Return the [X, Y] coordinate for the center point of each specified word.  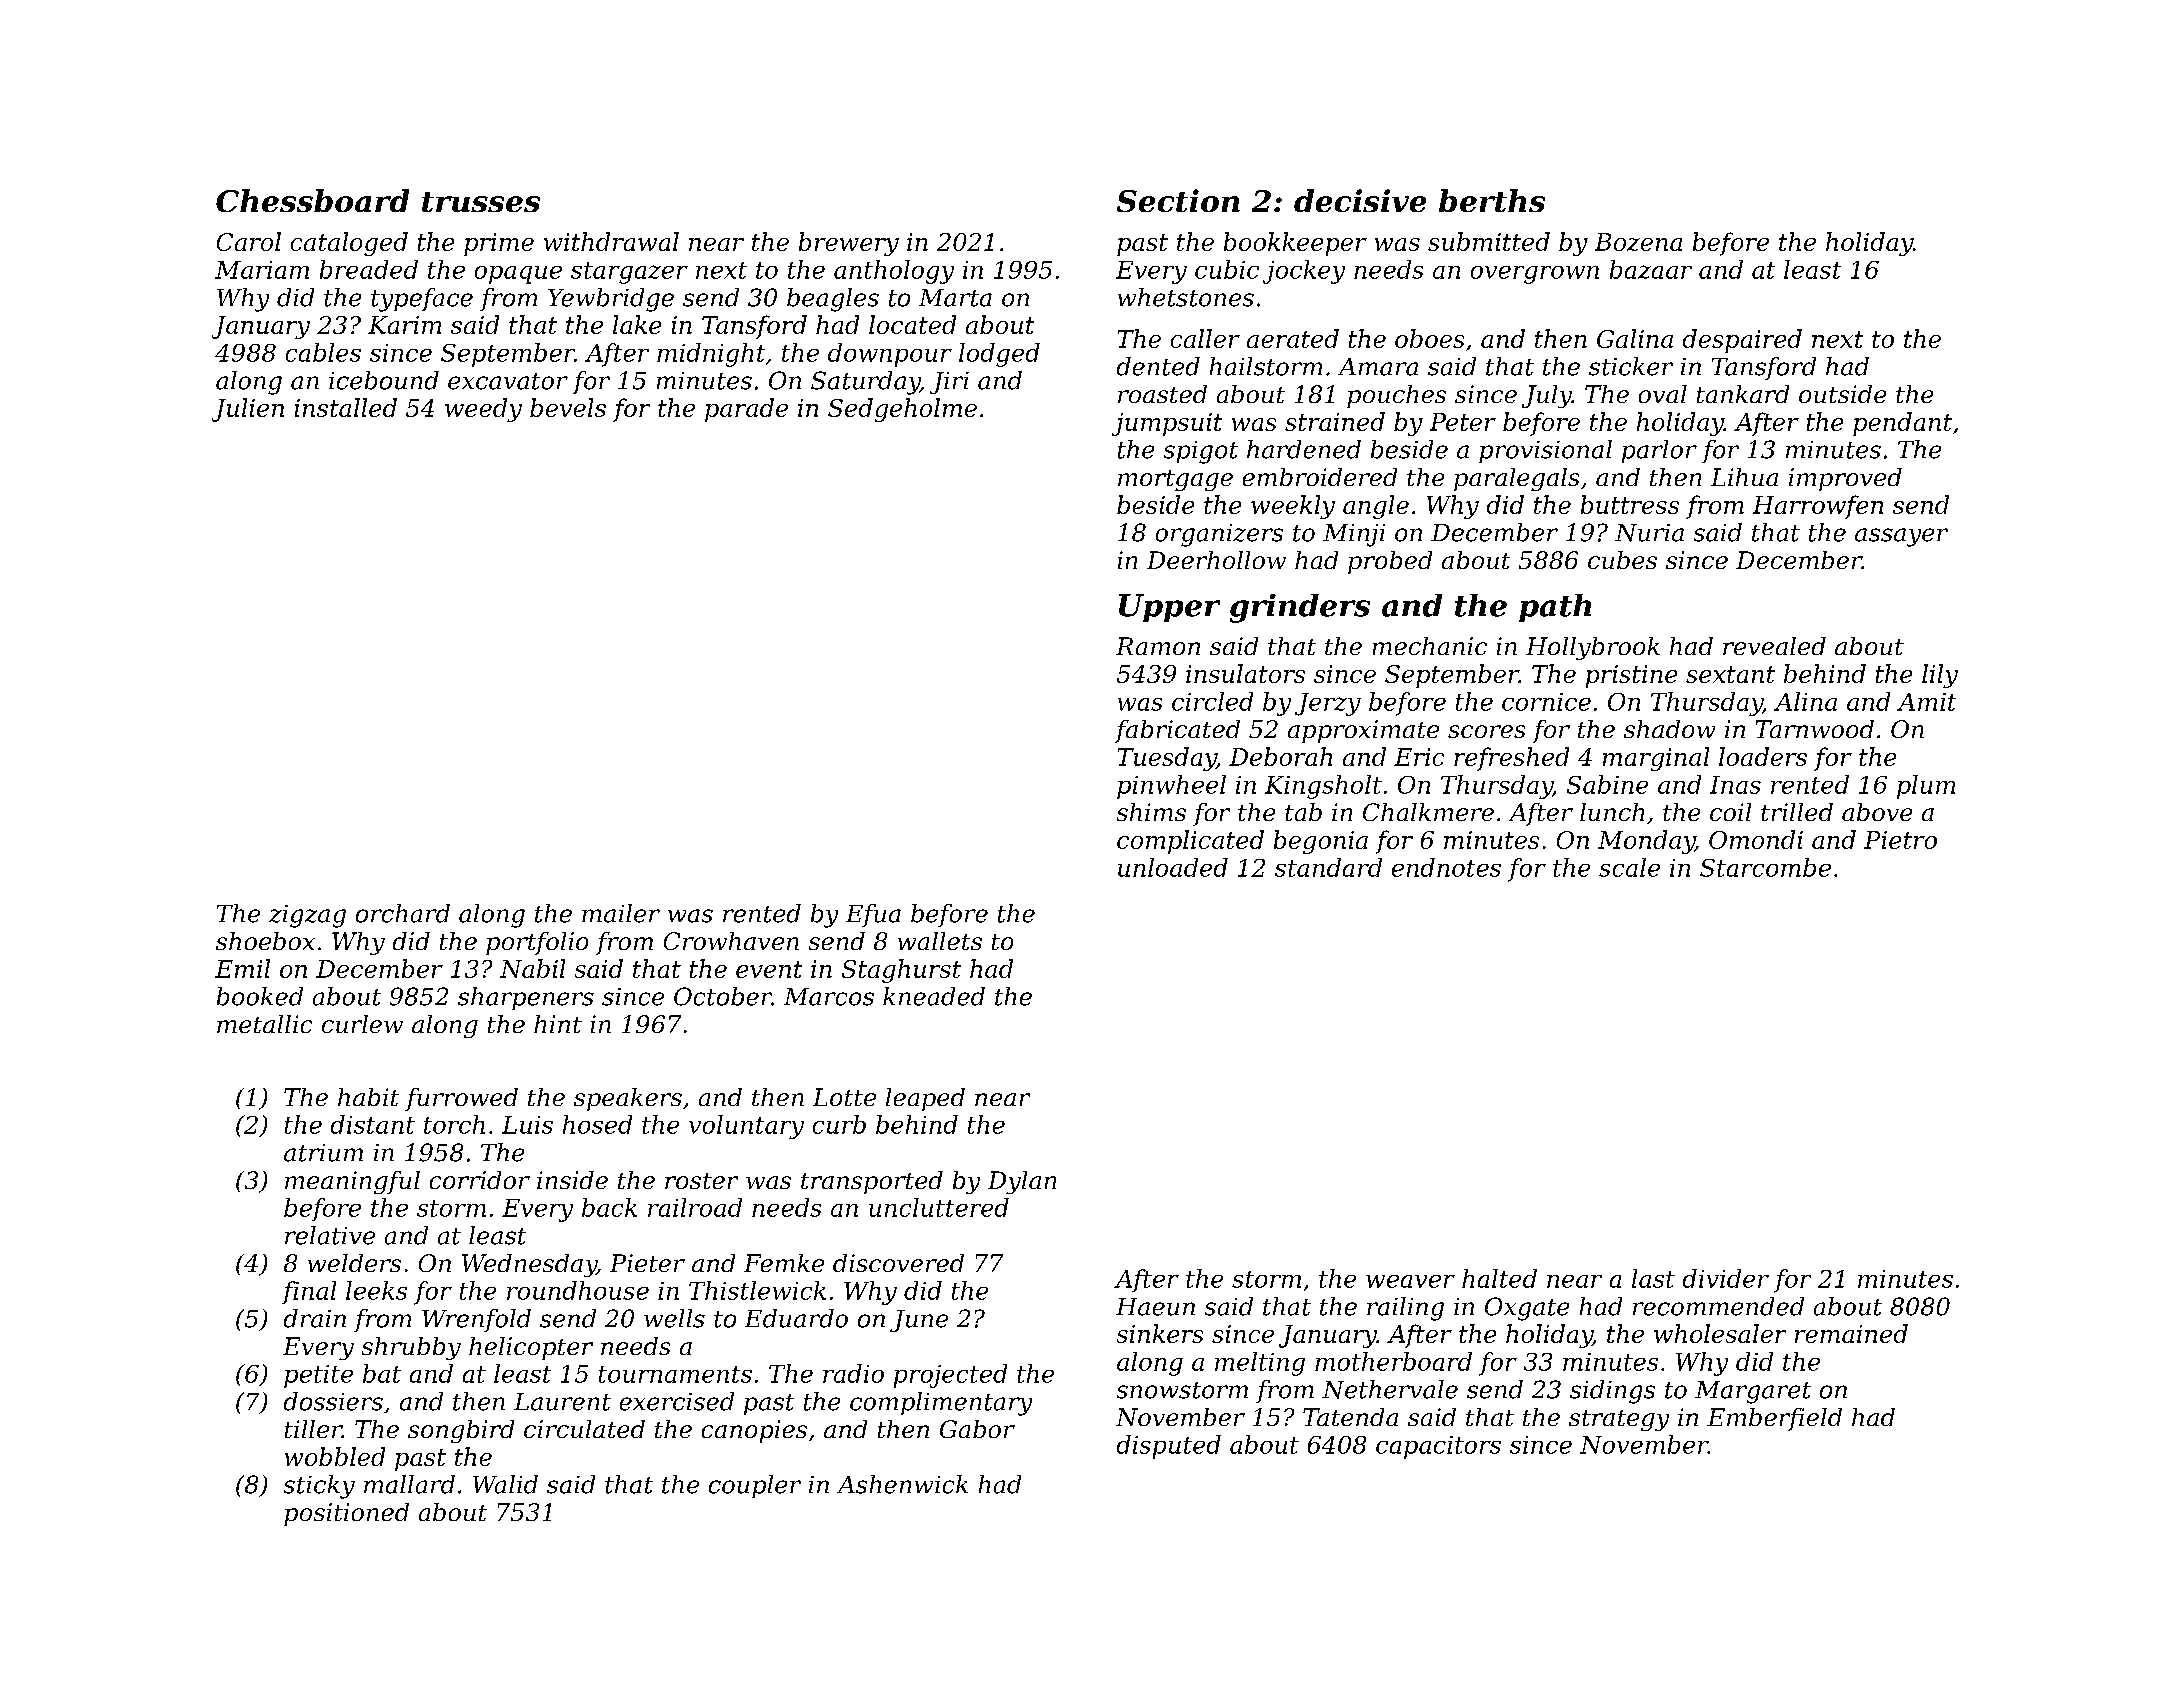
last [1653, 1278]
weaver [1410, 1281]
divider [1726, 1278]
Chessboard [312, 200]
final [309, 1292]
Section [1178, 200]
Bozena [1638, 242]
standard [1328, 867]
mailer [621, 913]
